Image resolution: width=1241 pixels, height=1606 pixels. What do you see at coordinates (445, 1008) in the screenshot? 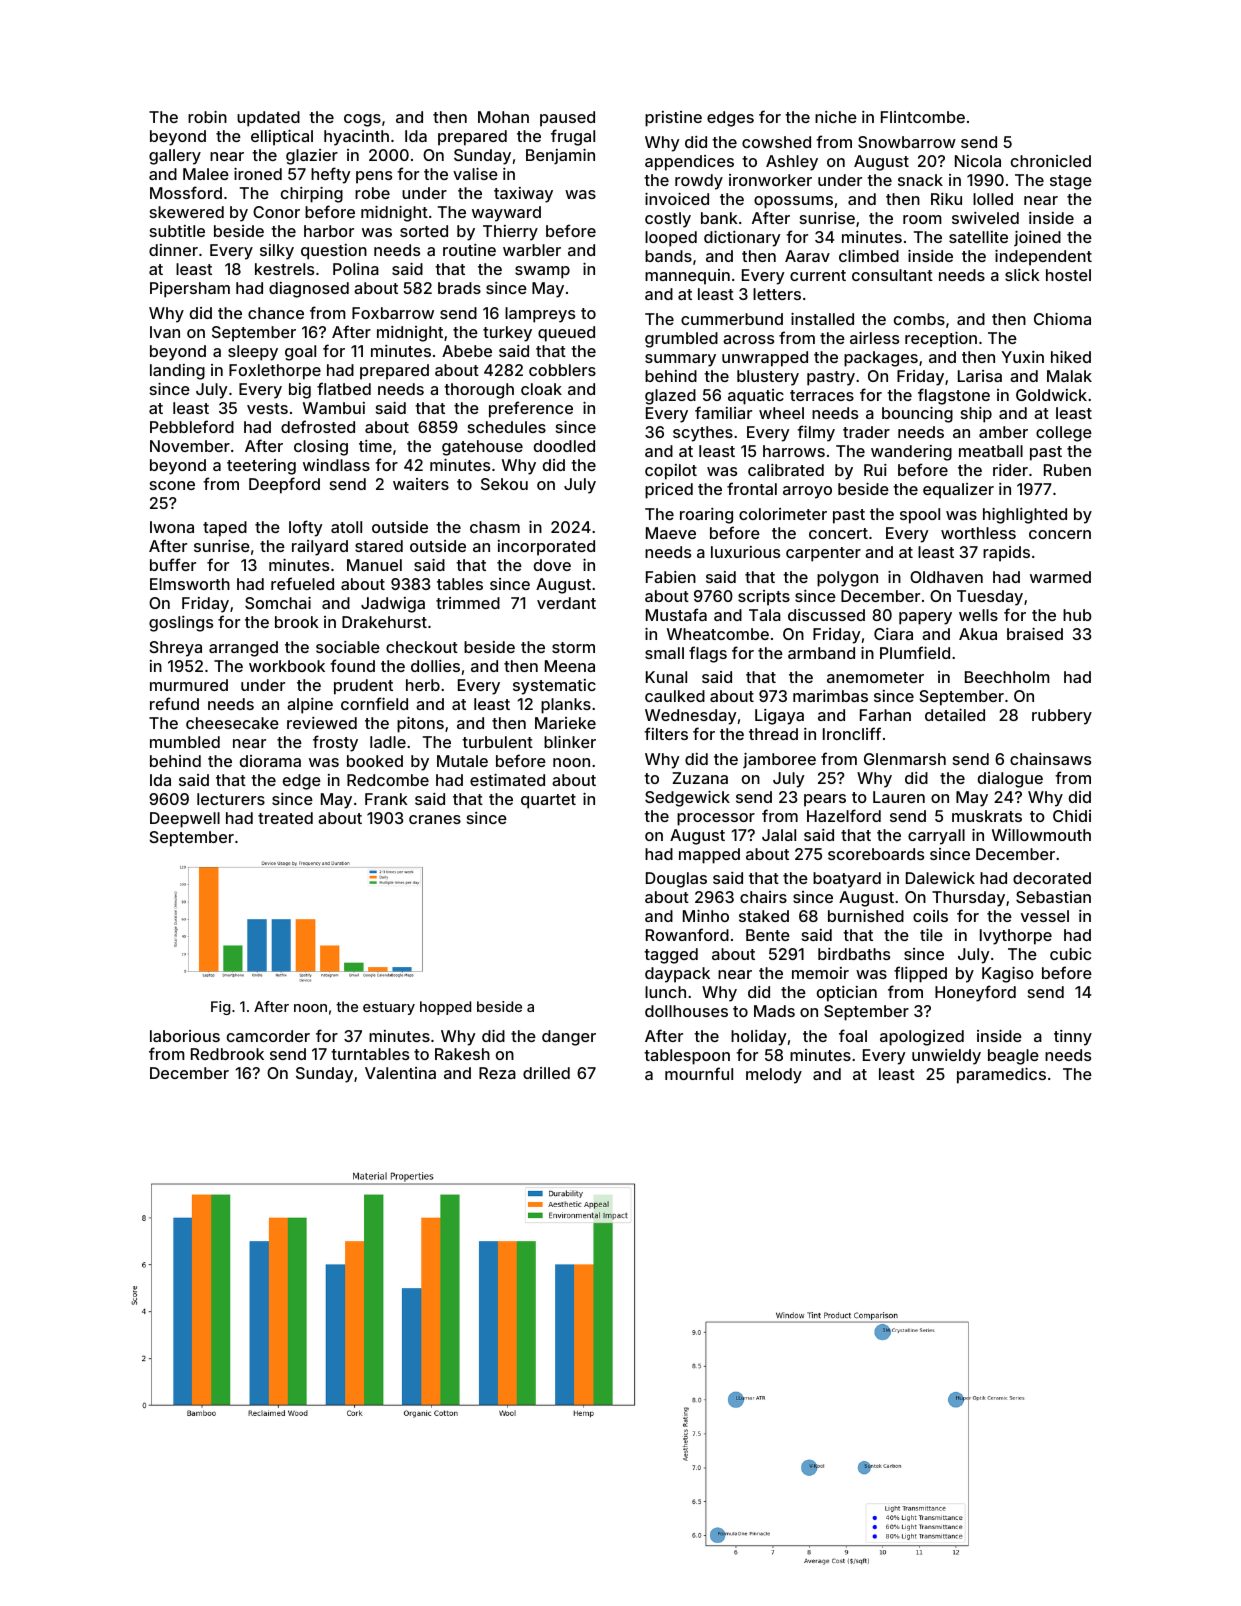
I see `hopped` at bounding box center [445, 1008].
